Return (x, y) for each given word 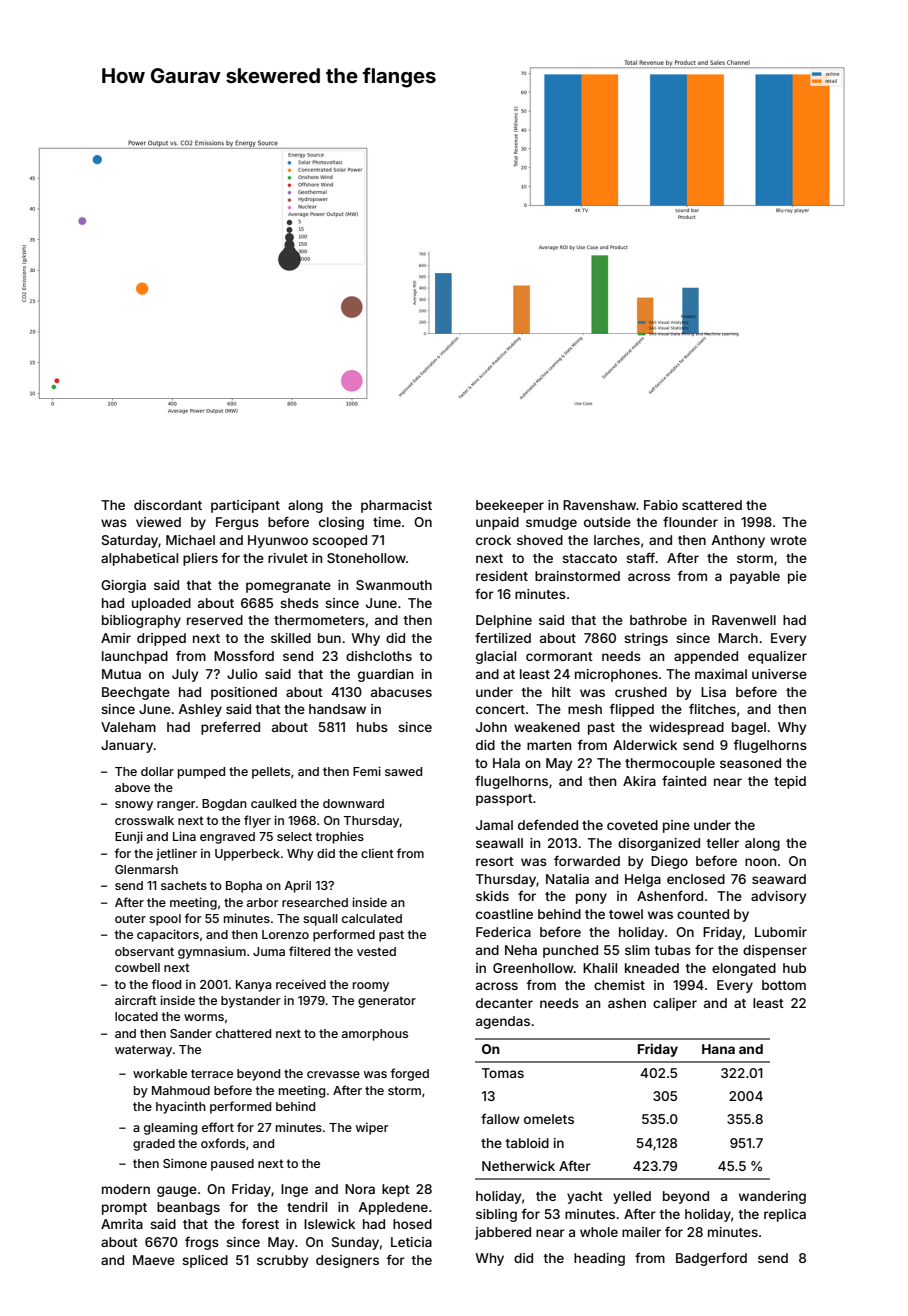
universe (779, 674)
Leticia (411, 1242)
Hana (718, 1049)
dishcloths (379, 656)
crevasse (333, 1074)
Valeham (128, 727)
